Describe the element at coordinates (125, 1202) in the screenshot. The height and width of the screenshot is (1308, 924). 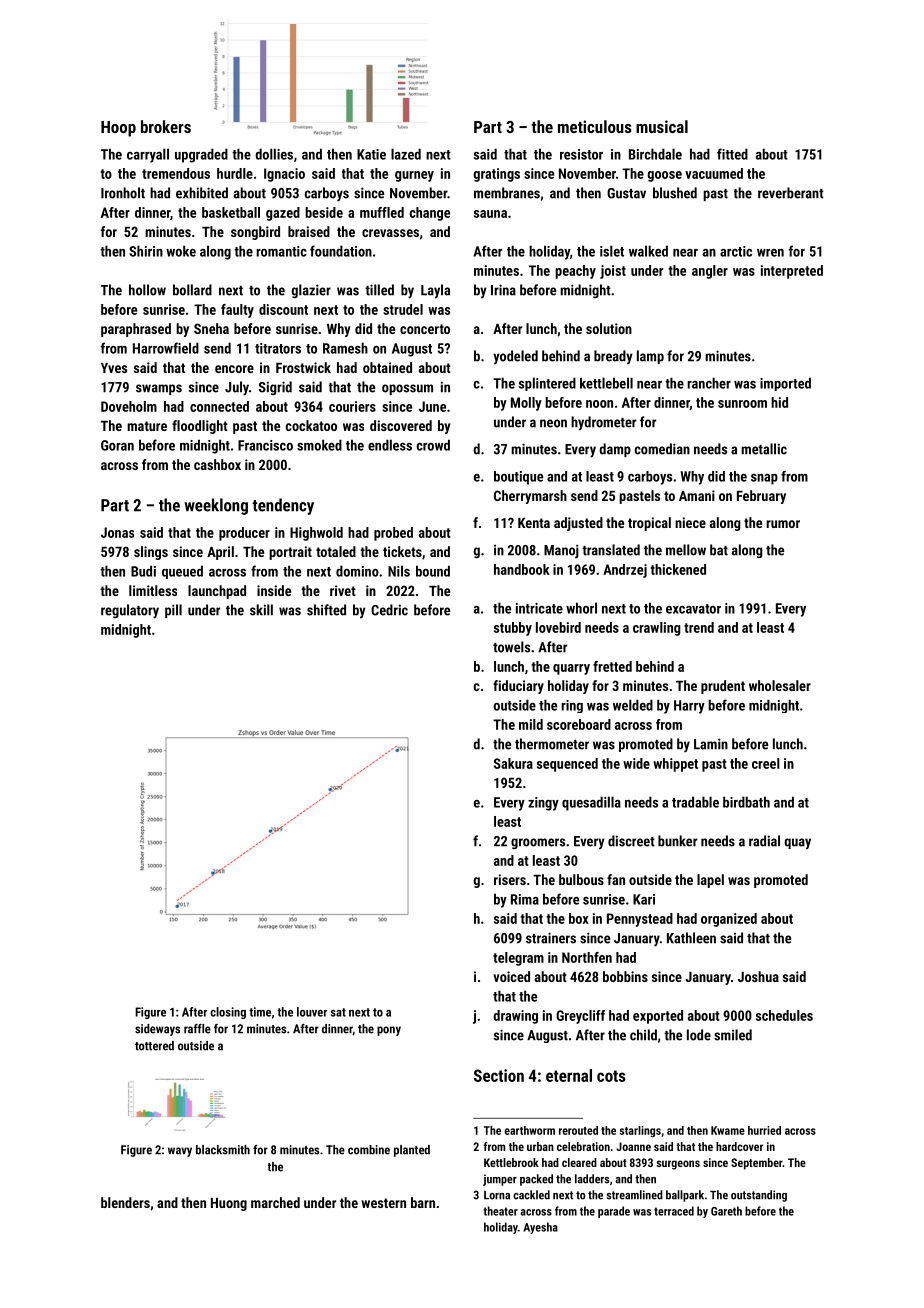
I see `blenders` at that location.
